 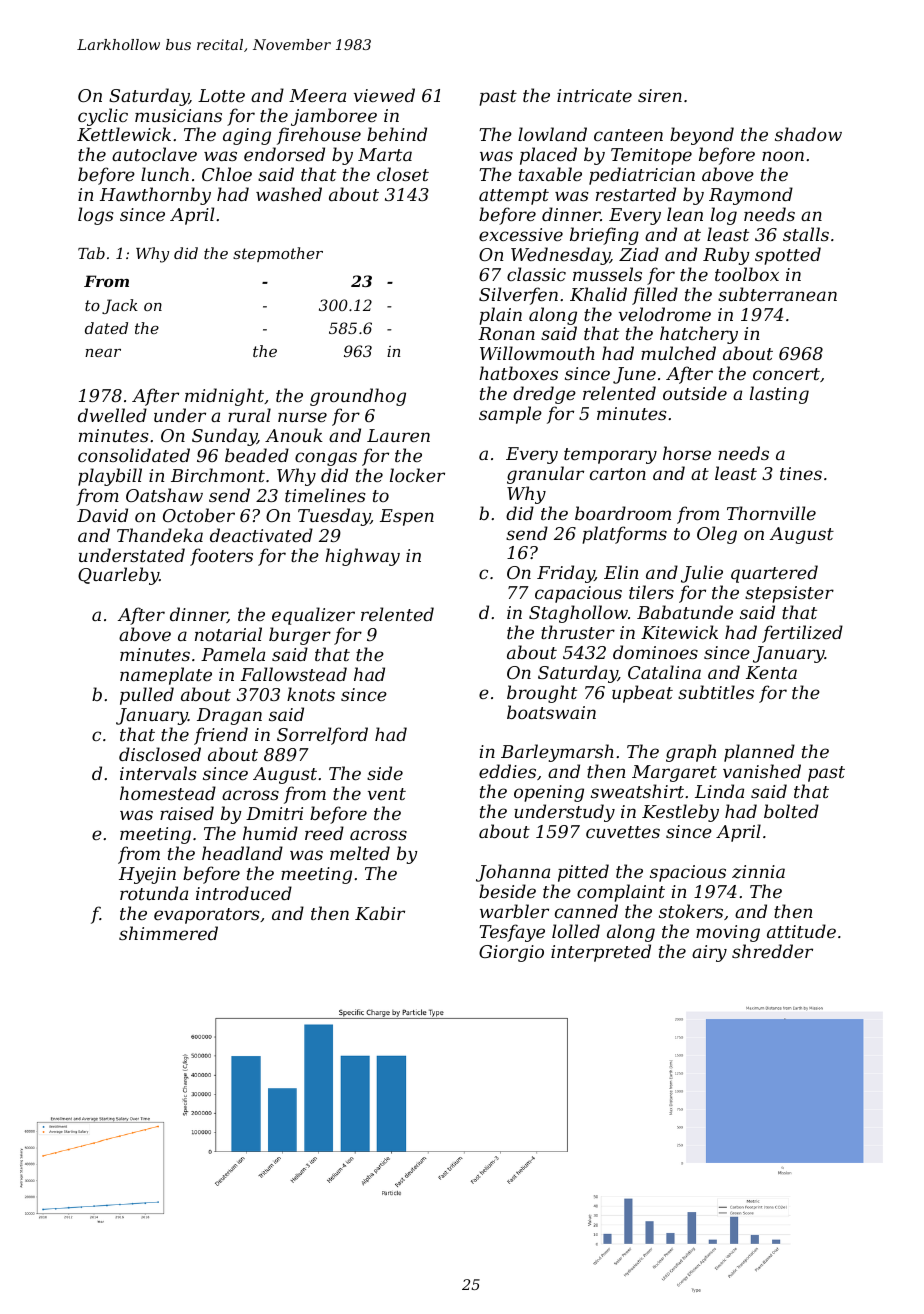 What do you see at coordinates (758, 872) in the screenshot?
I see `zinnia` at bounding box center [758, 872].
